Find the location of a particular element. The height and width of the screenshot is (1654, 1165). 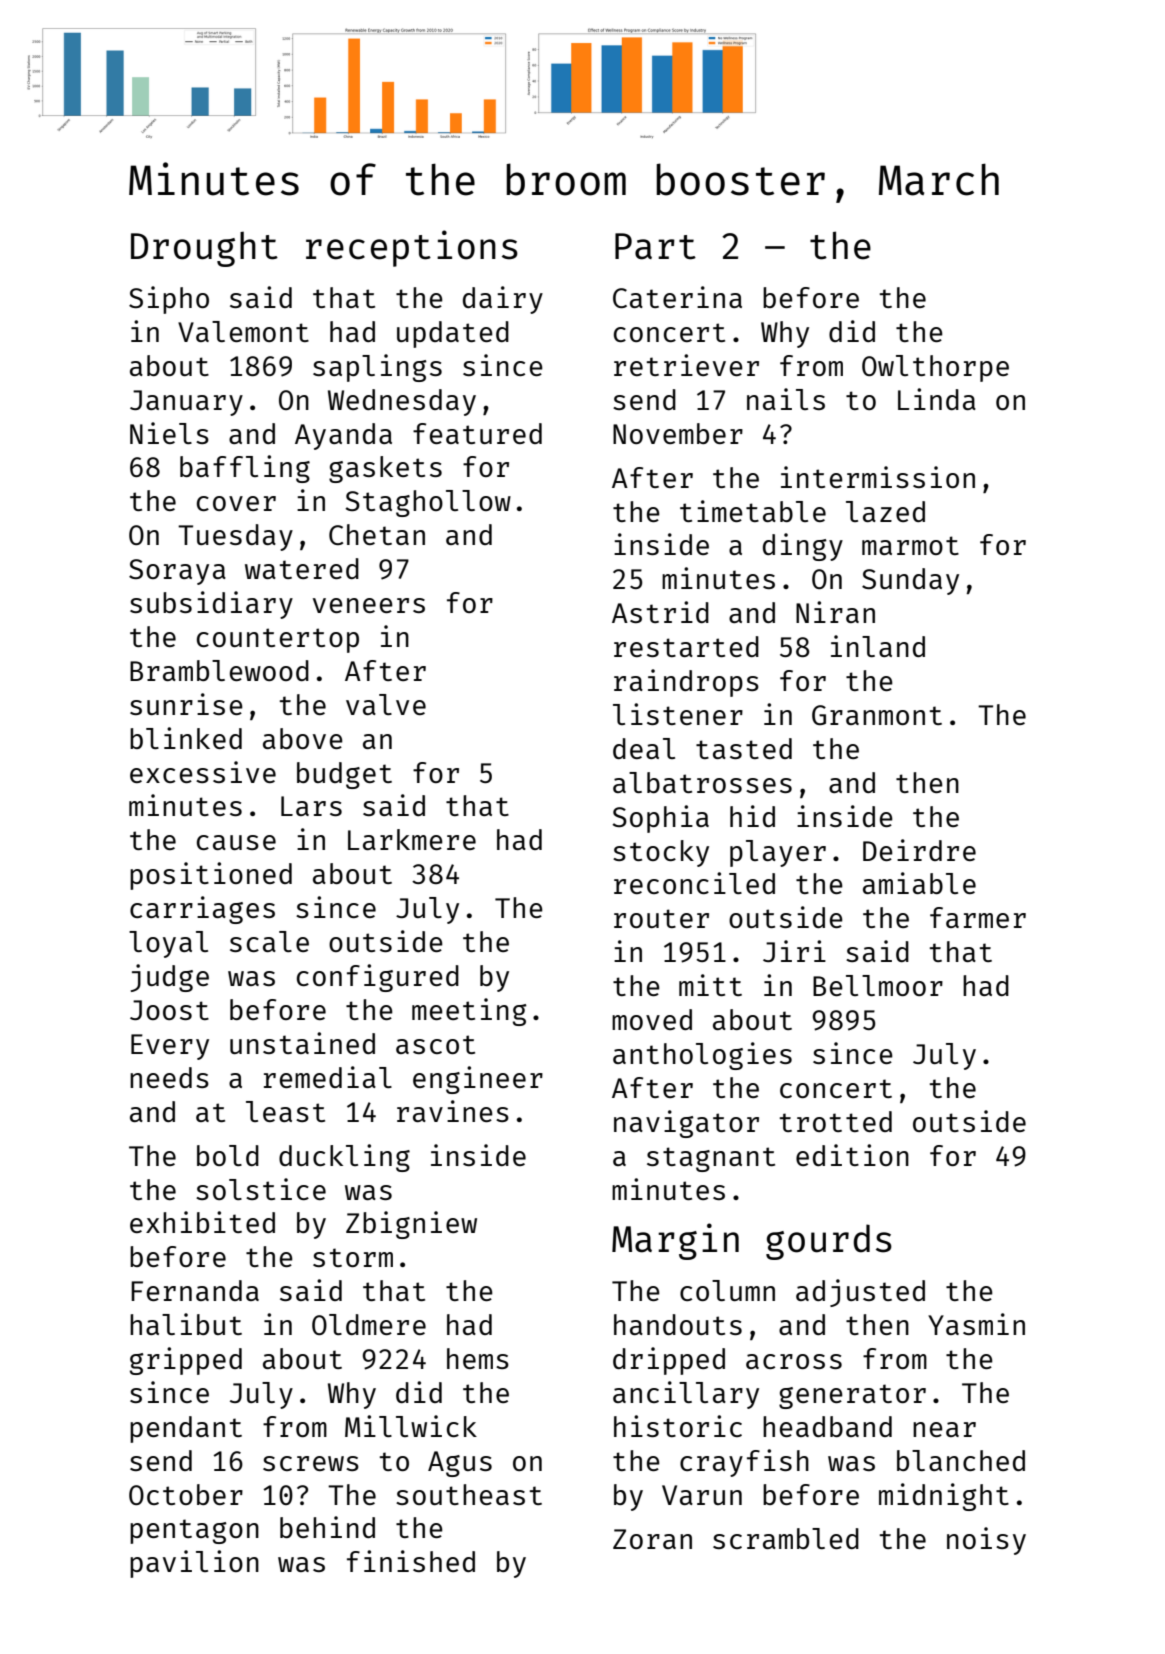

duckling is located at coordinates (344, 1158).
